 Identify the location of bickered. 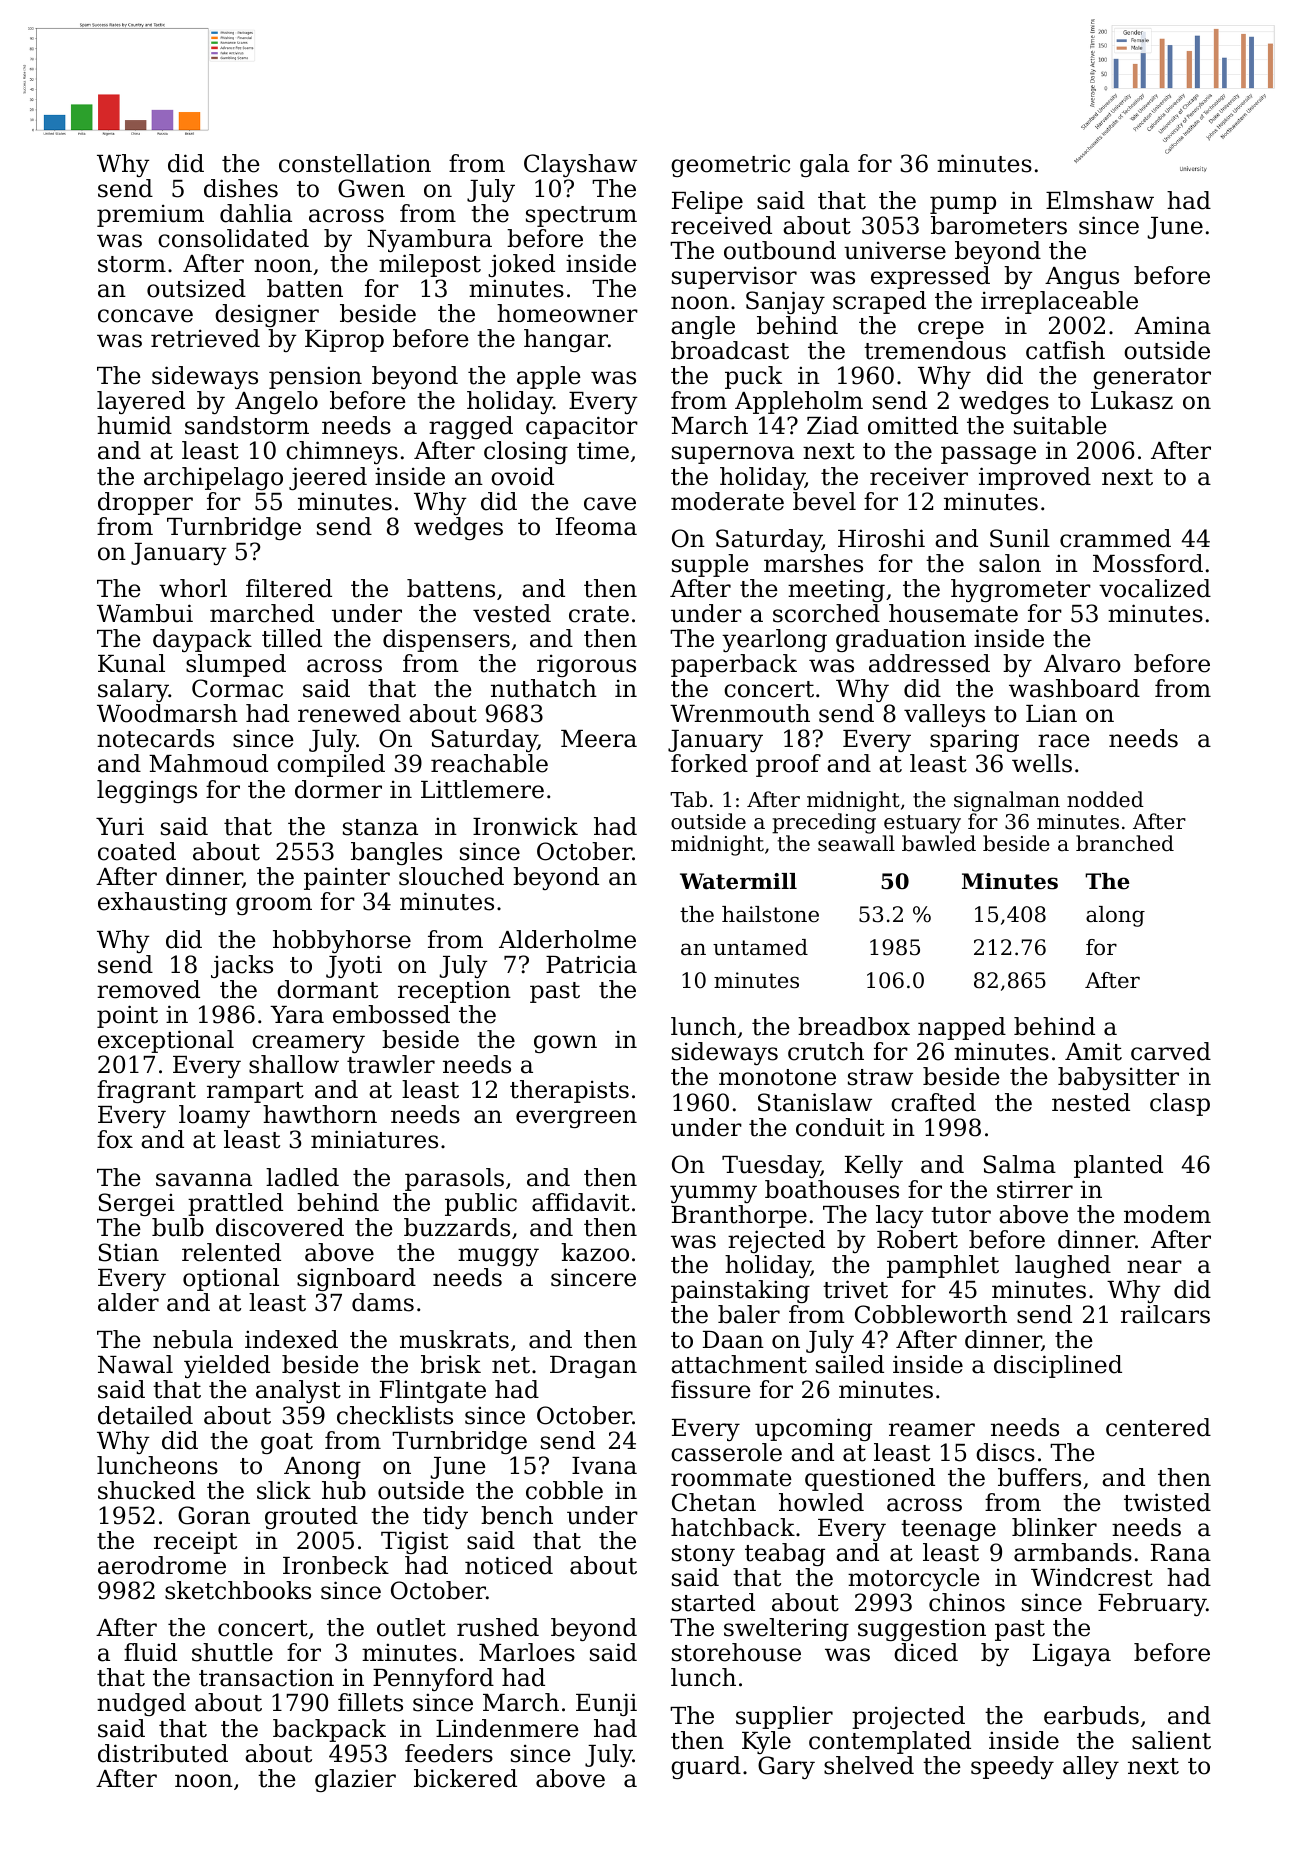
(465, 1778).
